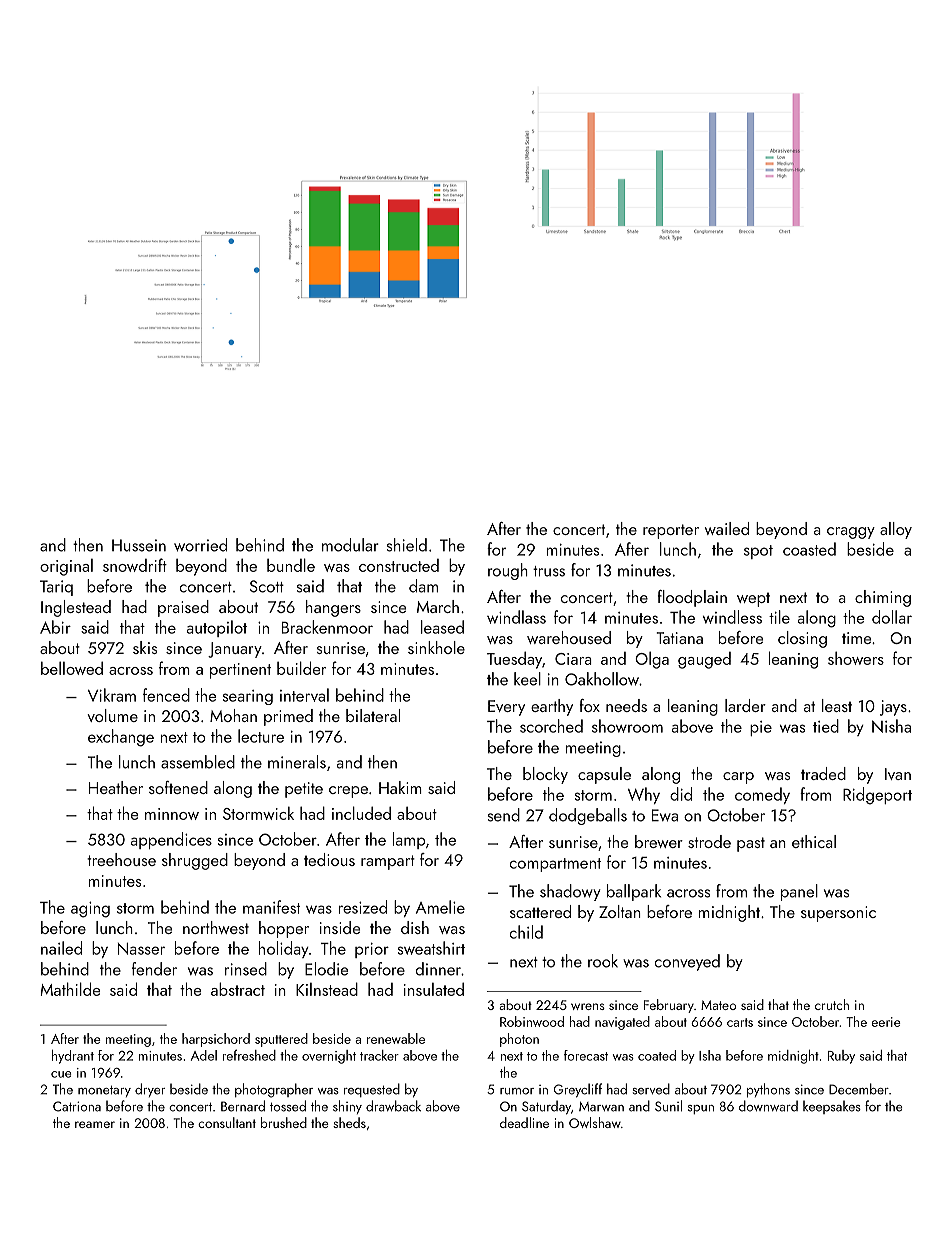 This screenshot has height=1233, width=952. What do you see at coordinates (753, 599) in the screenshot?
I see `wept` at bounding box center [753, 599].
